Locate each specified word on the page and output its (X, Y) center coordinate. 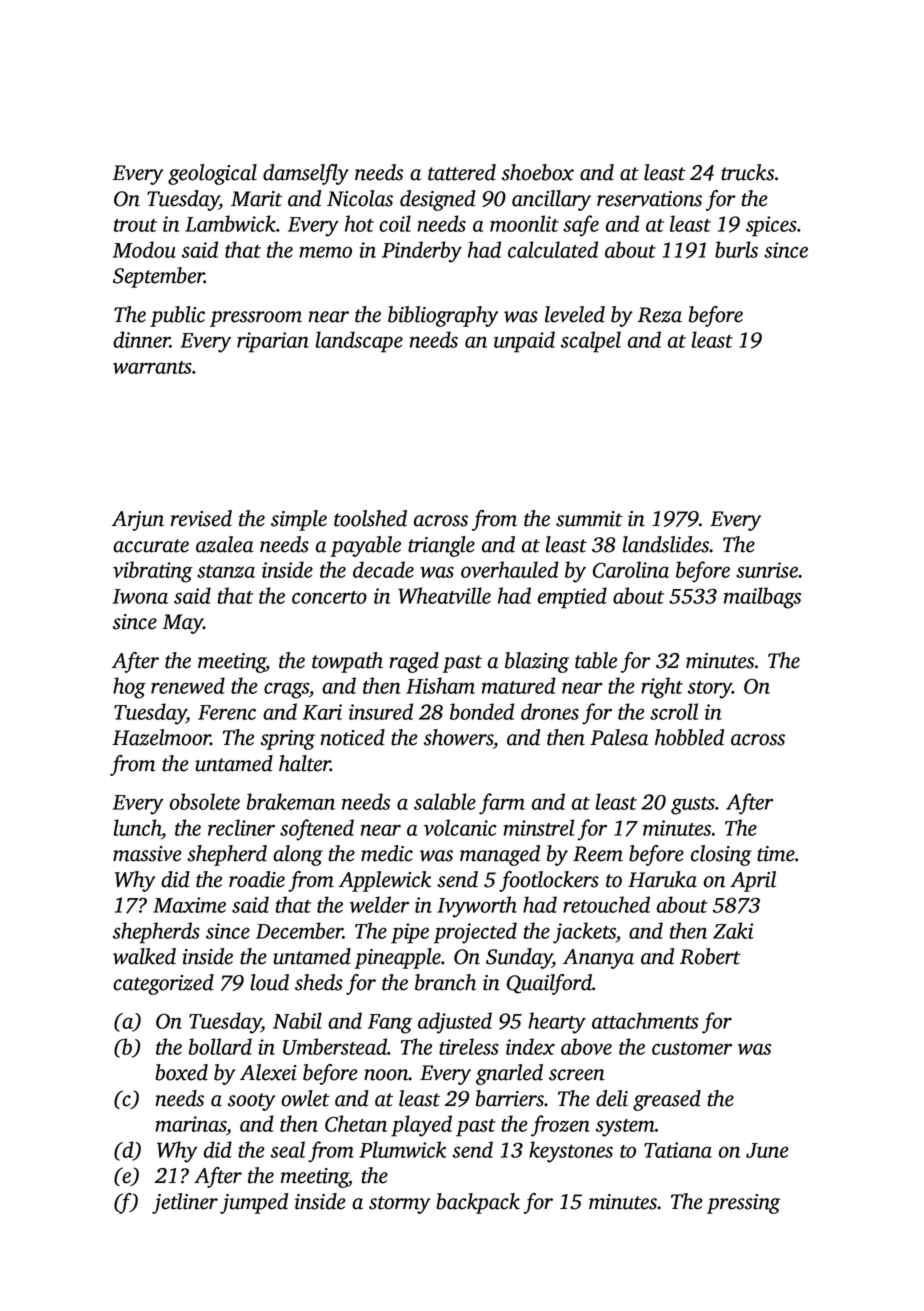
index (530, 1046)
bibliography (443, 316)
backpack (478, 1203)
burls (736, 249)
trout (135, 225)
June (767, 1150)
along (298, 855)
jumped (254, 1203)
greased (667, 1100)
